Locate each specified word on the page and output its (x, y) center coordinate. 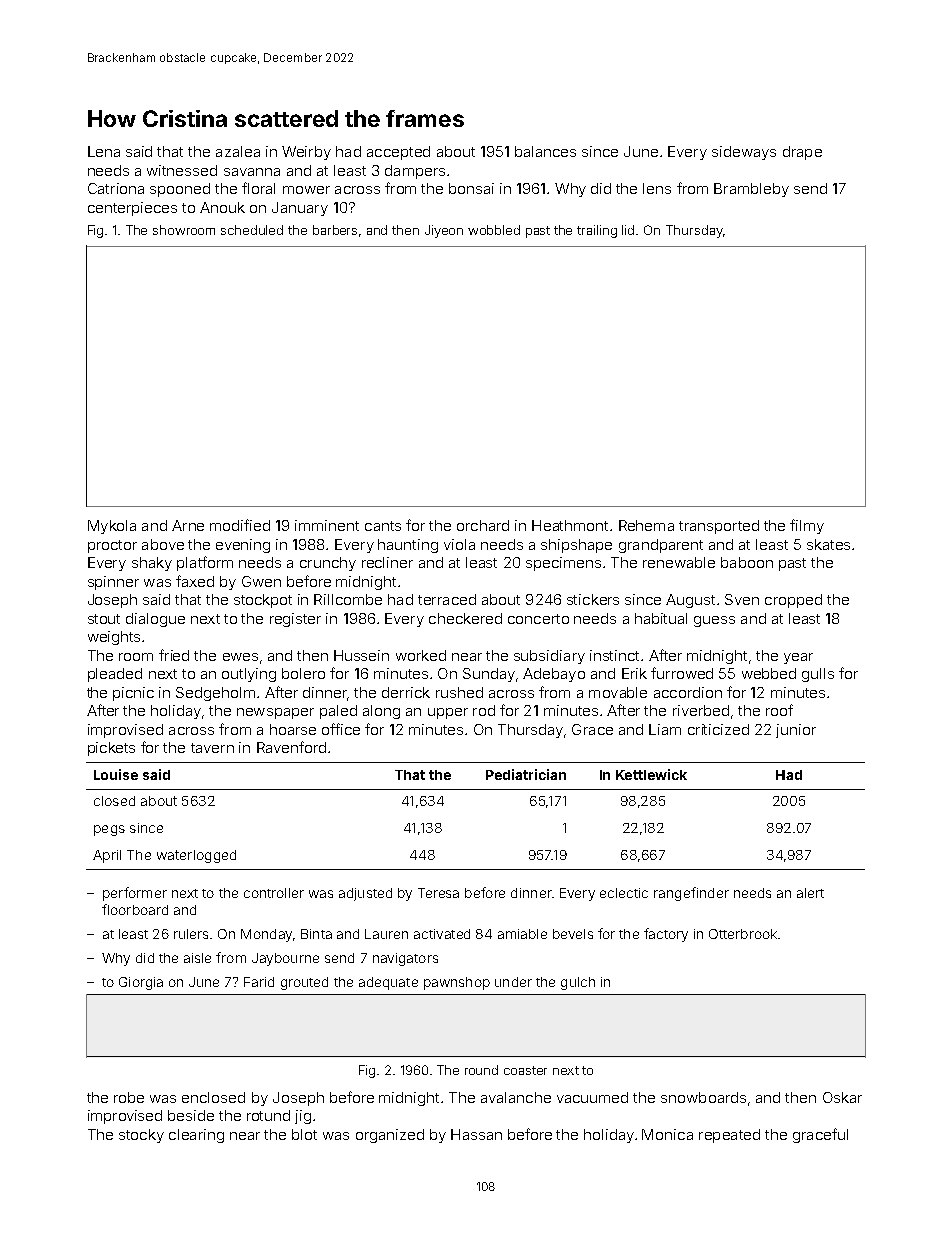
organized (390, 1136)
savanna (252, 172)
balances (545, 151)
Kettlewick (651, 774)
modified (240, 525)
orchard (483, 525)
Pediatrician (526, 774)
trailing (597, 231)
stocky (141, 1136)
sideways (744, 153)
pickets (111, 749)
